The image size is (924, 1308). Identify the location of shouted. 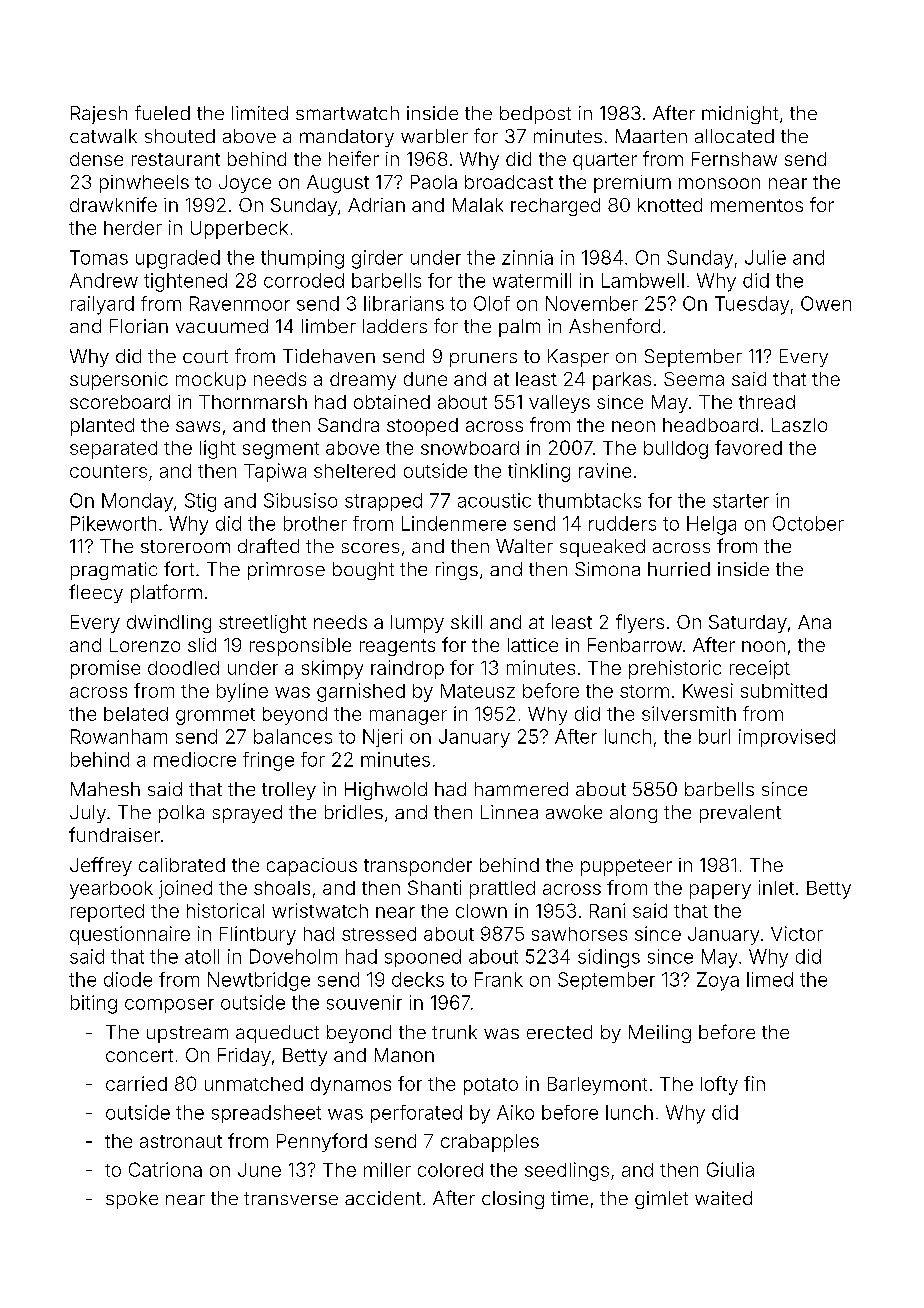
(180, 136).
